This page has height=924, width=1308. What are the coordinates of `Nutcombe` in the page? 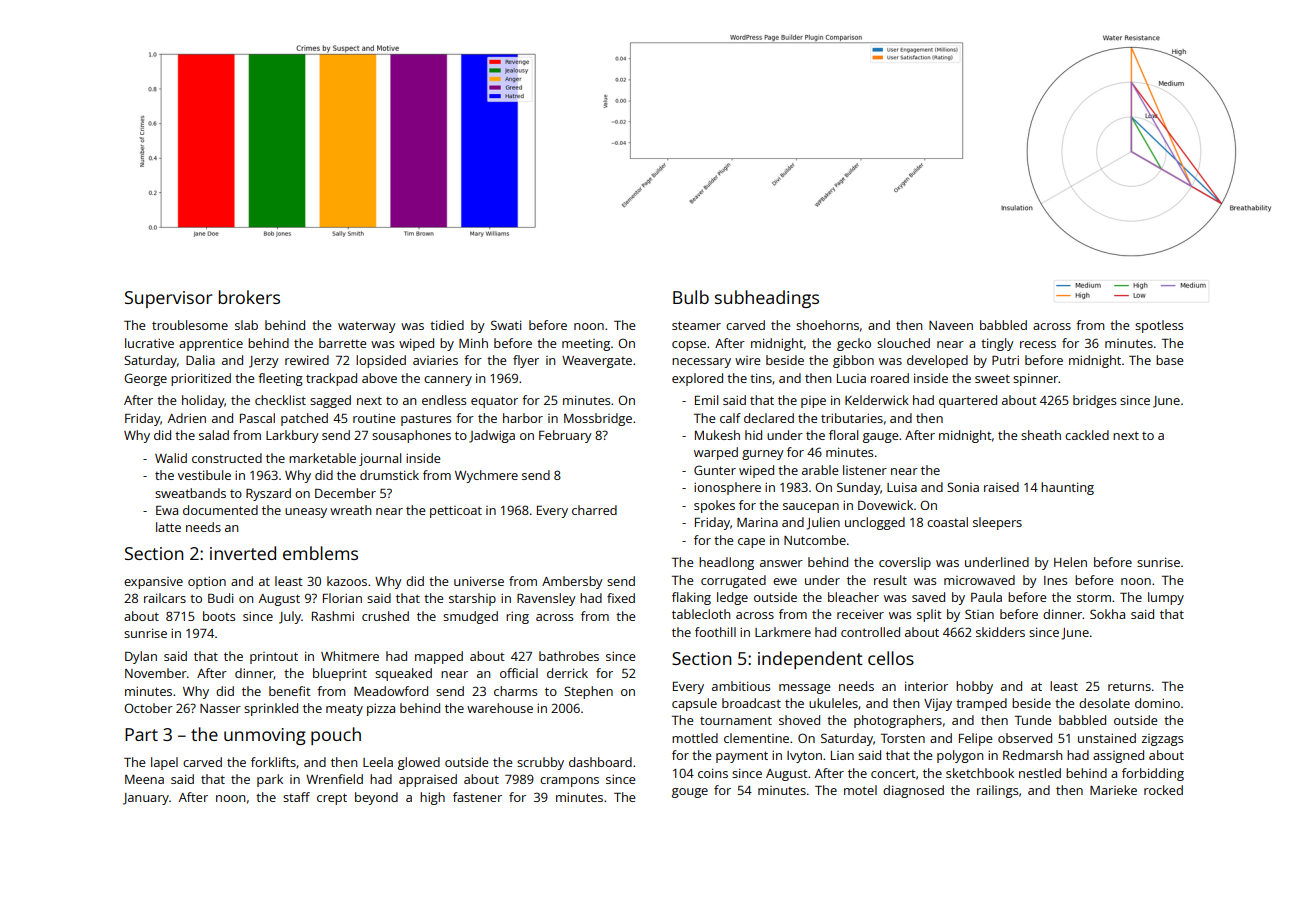 It's located at (815, 540).
